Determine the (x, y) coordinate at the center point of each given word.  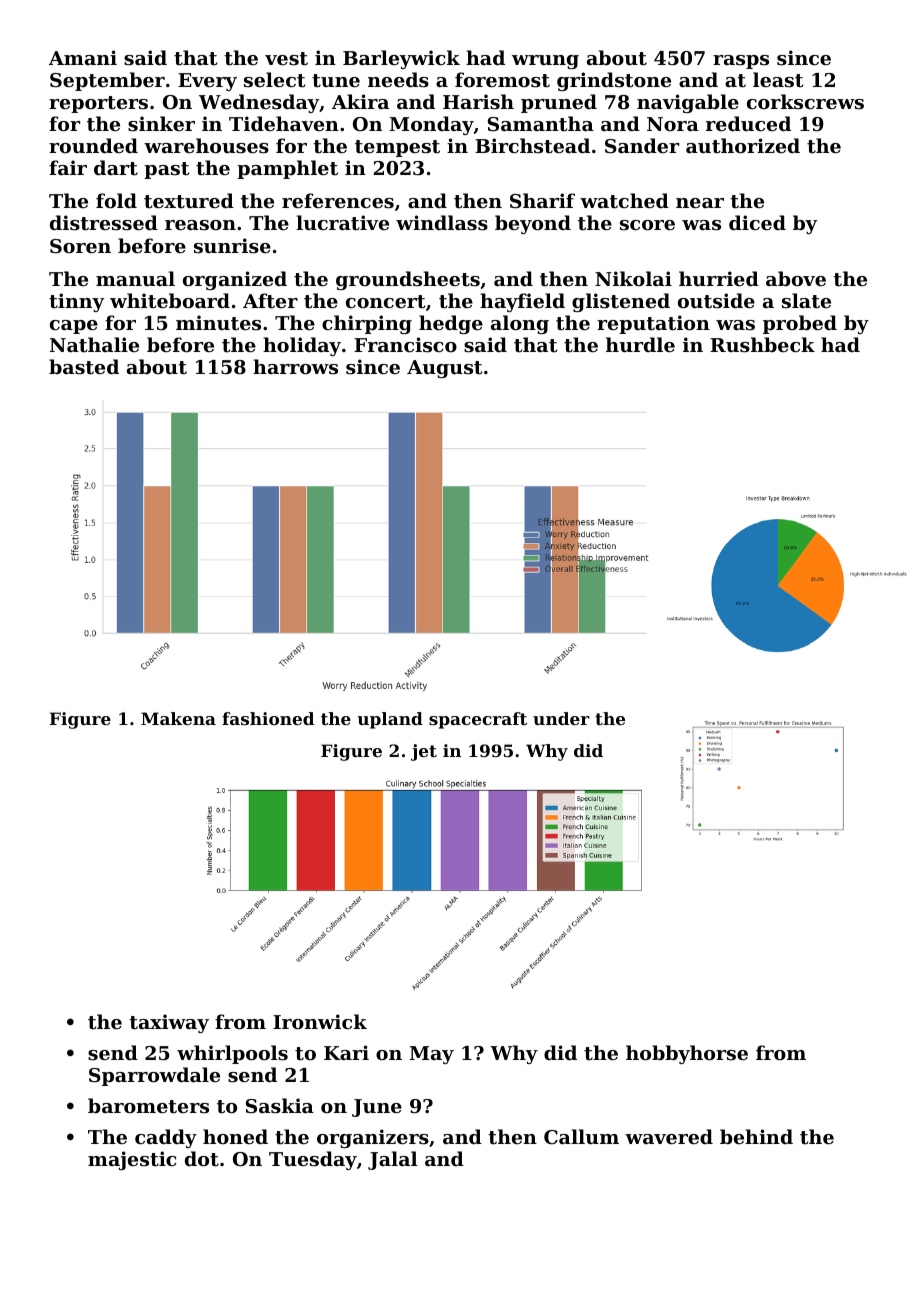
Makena (178, 718)
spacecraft (478, 720)
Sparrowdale (154, 1076)
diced (757, 222)
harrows (295, 367)
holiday (302, 346)
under (561, 718)
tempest (397, 148)
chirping (367, 324)
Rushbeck (762, 345)
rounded (93, 145)
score (647, 225)
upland (390, 720)
